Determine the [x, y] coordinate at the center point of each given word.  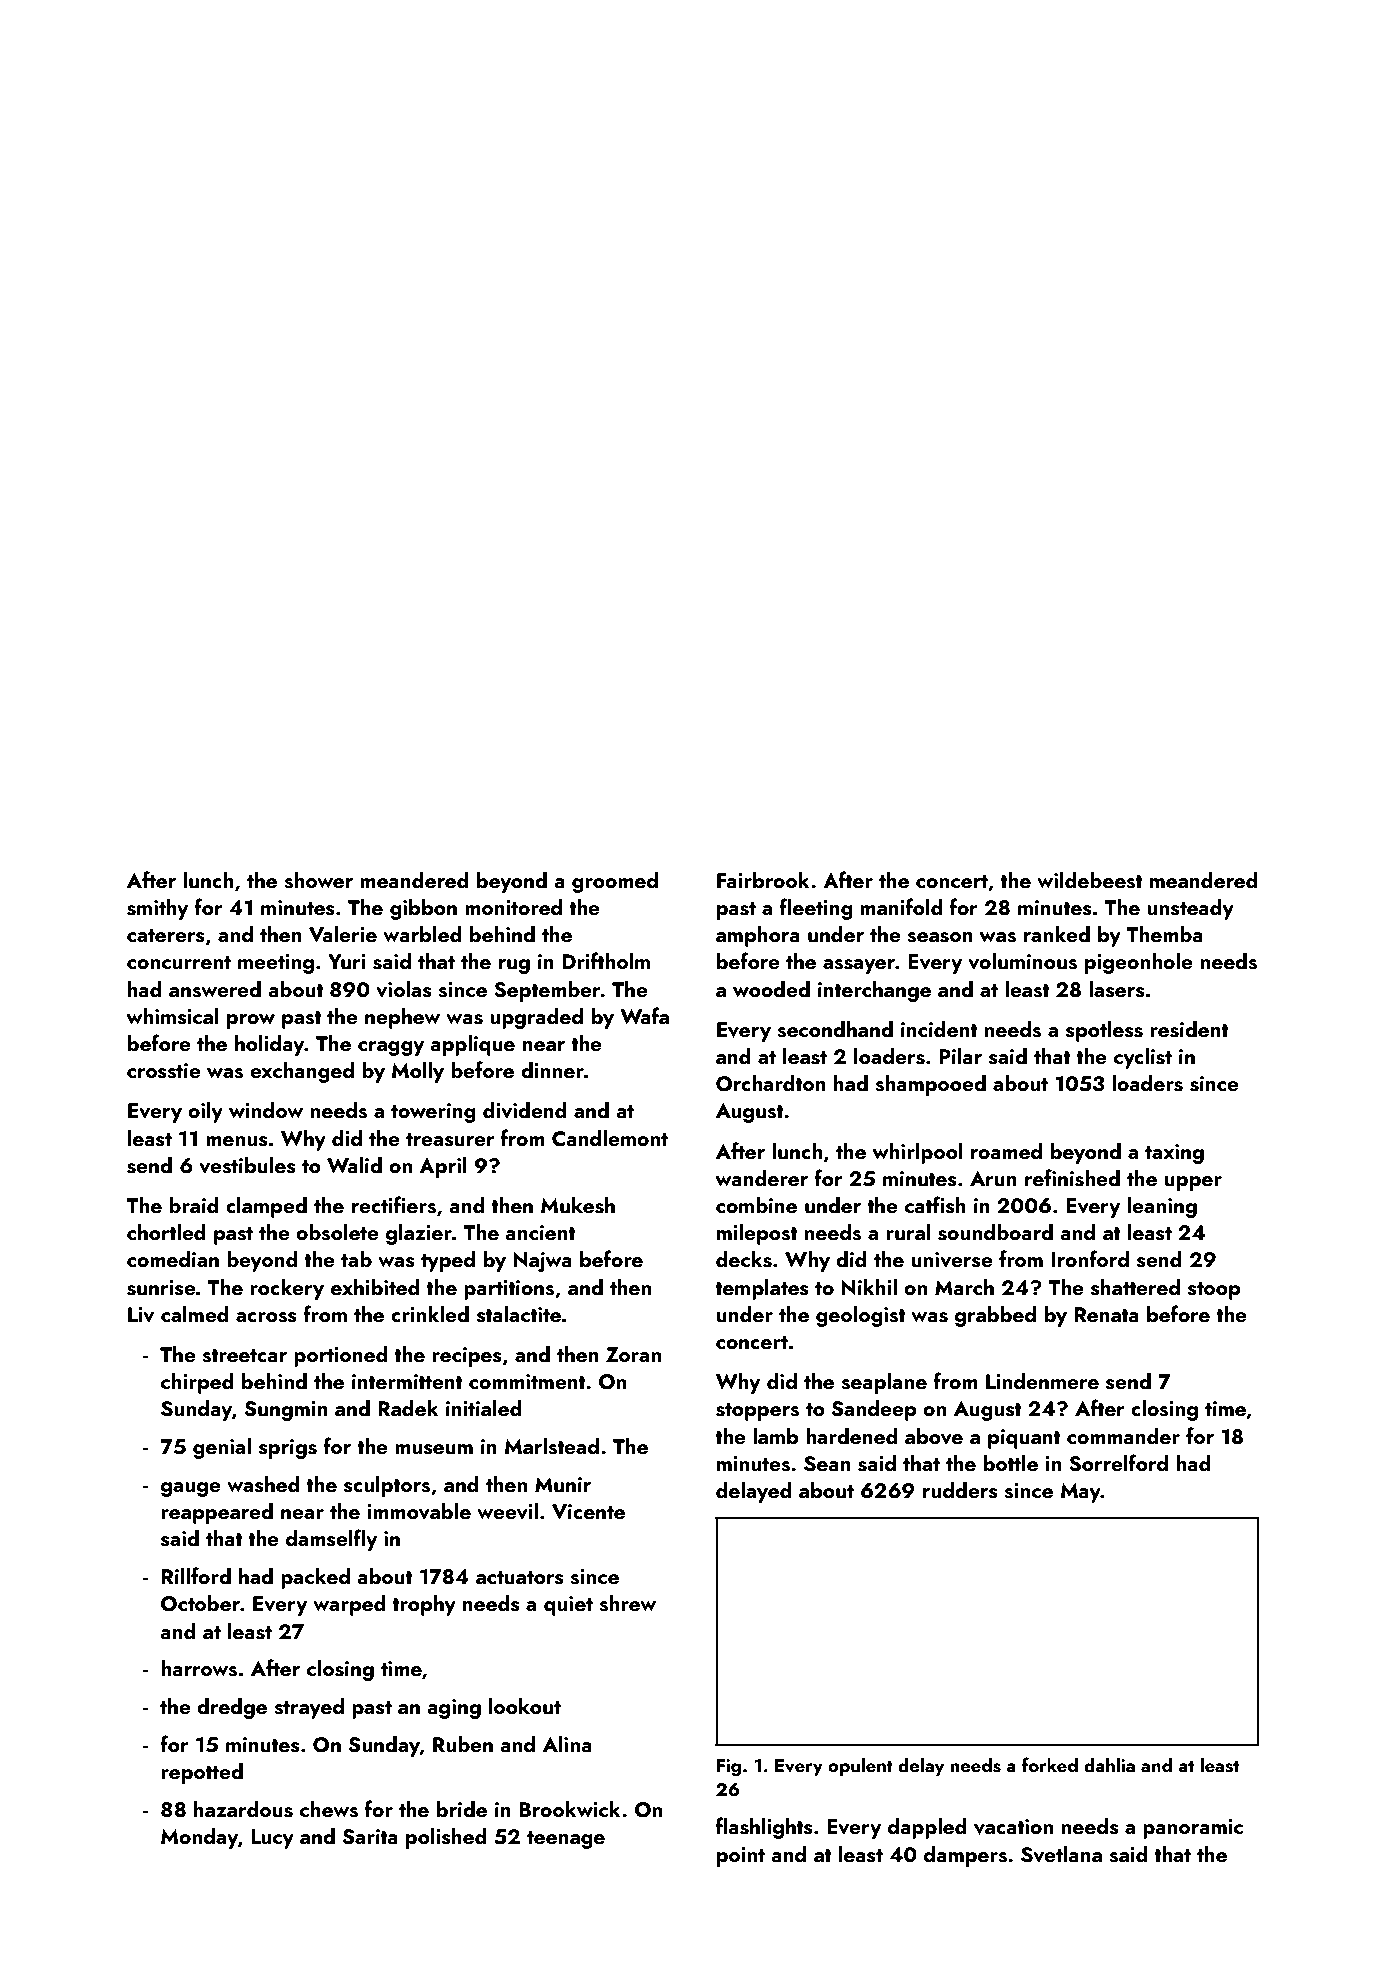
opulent [860, 1766]
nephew [402, 1018]
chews [329, 1809]
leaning [1162, 1207]
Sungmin [286, 1411]
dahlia [1109, 1764]
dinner [552, 1069]
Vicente [588, 1512]
